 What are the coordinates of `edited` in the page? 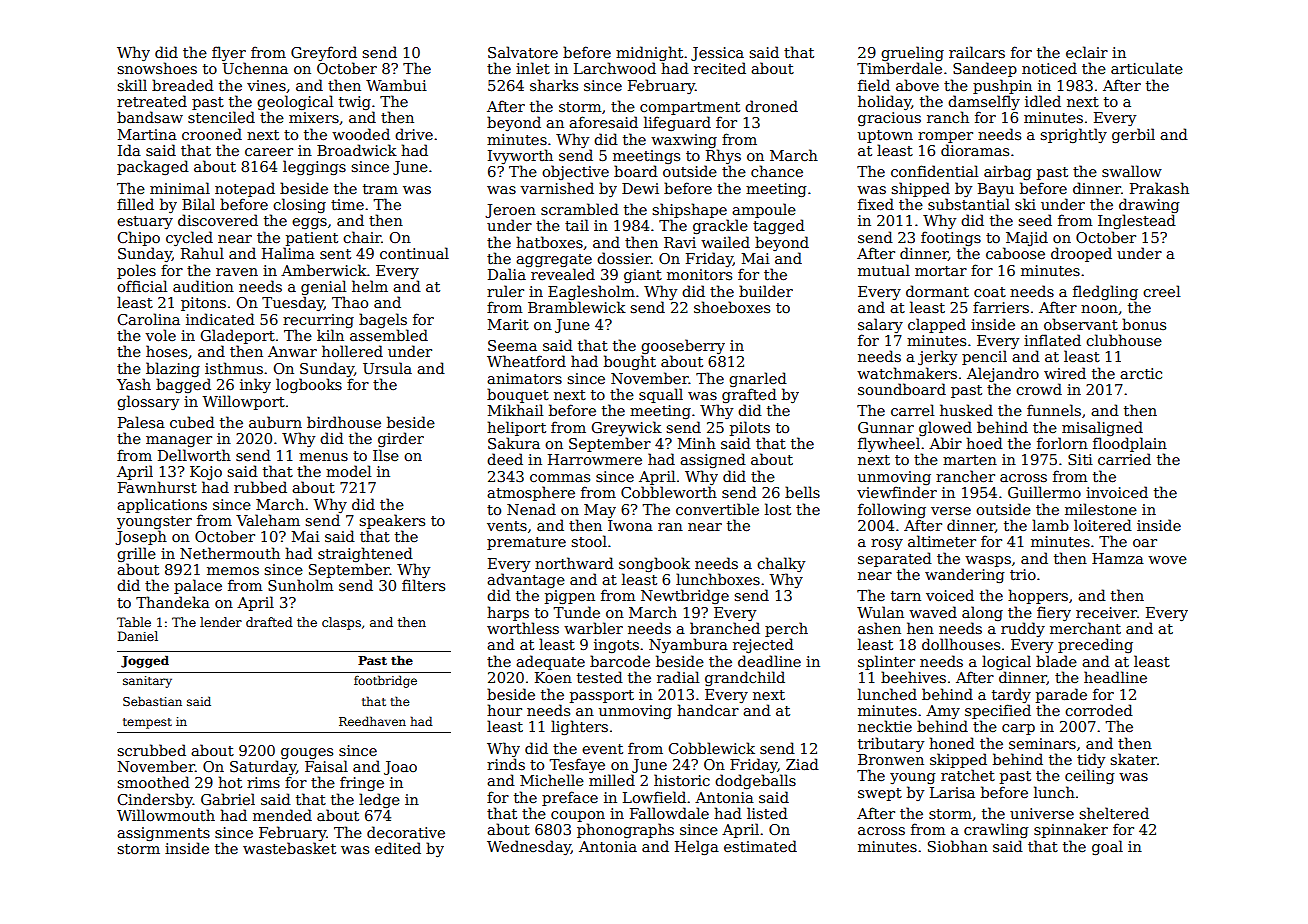 It's located at (398, 848).
